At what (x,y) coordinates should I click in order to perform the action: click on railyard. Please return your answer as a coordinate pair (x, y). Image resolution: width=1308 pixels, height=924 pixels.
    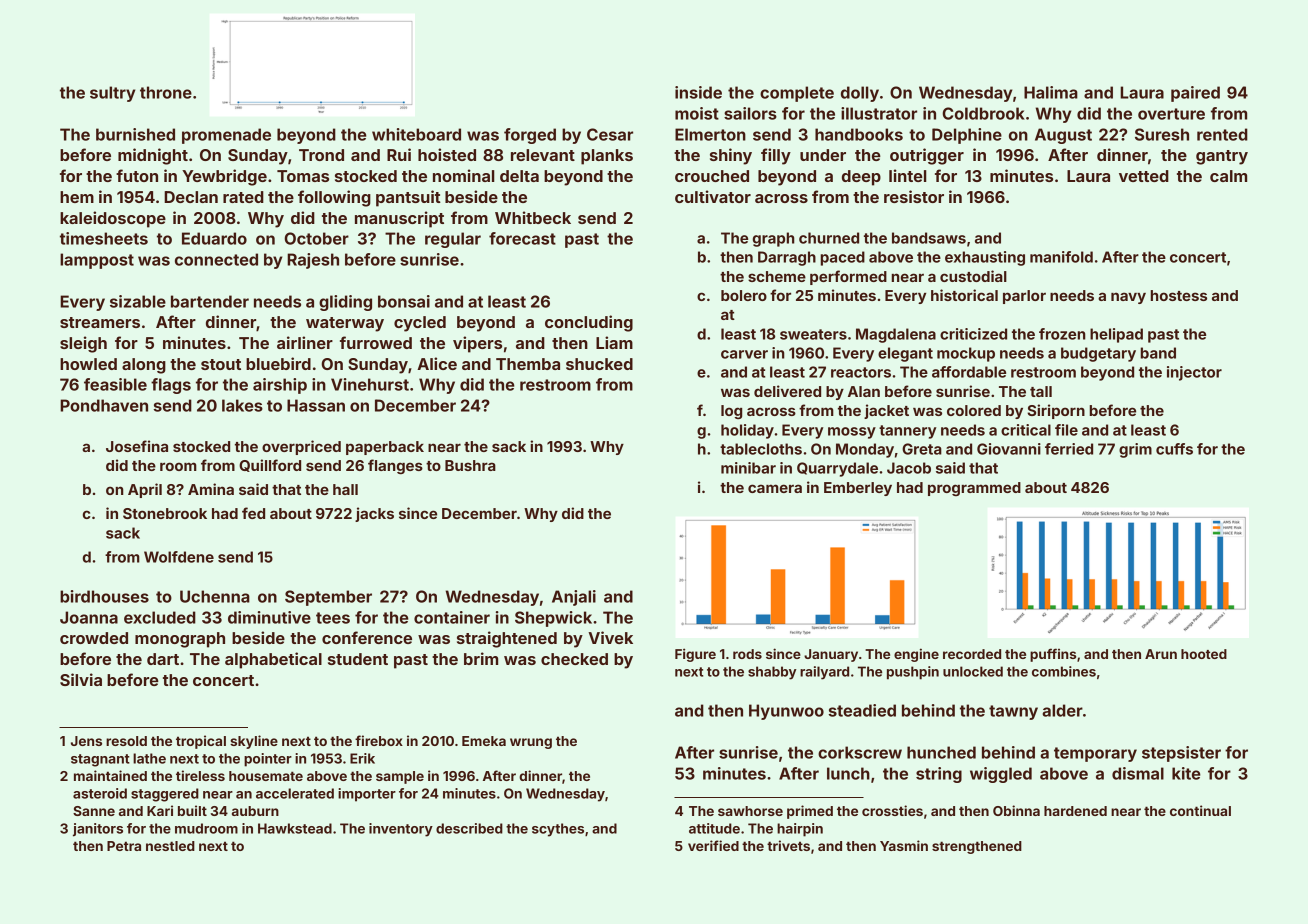
    Looking at the image, I should click on (824, 673).
